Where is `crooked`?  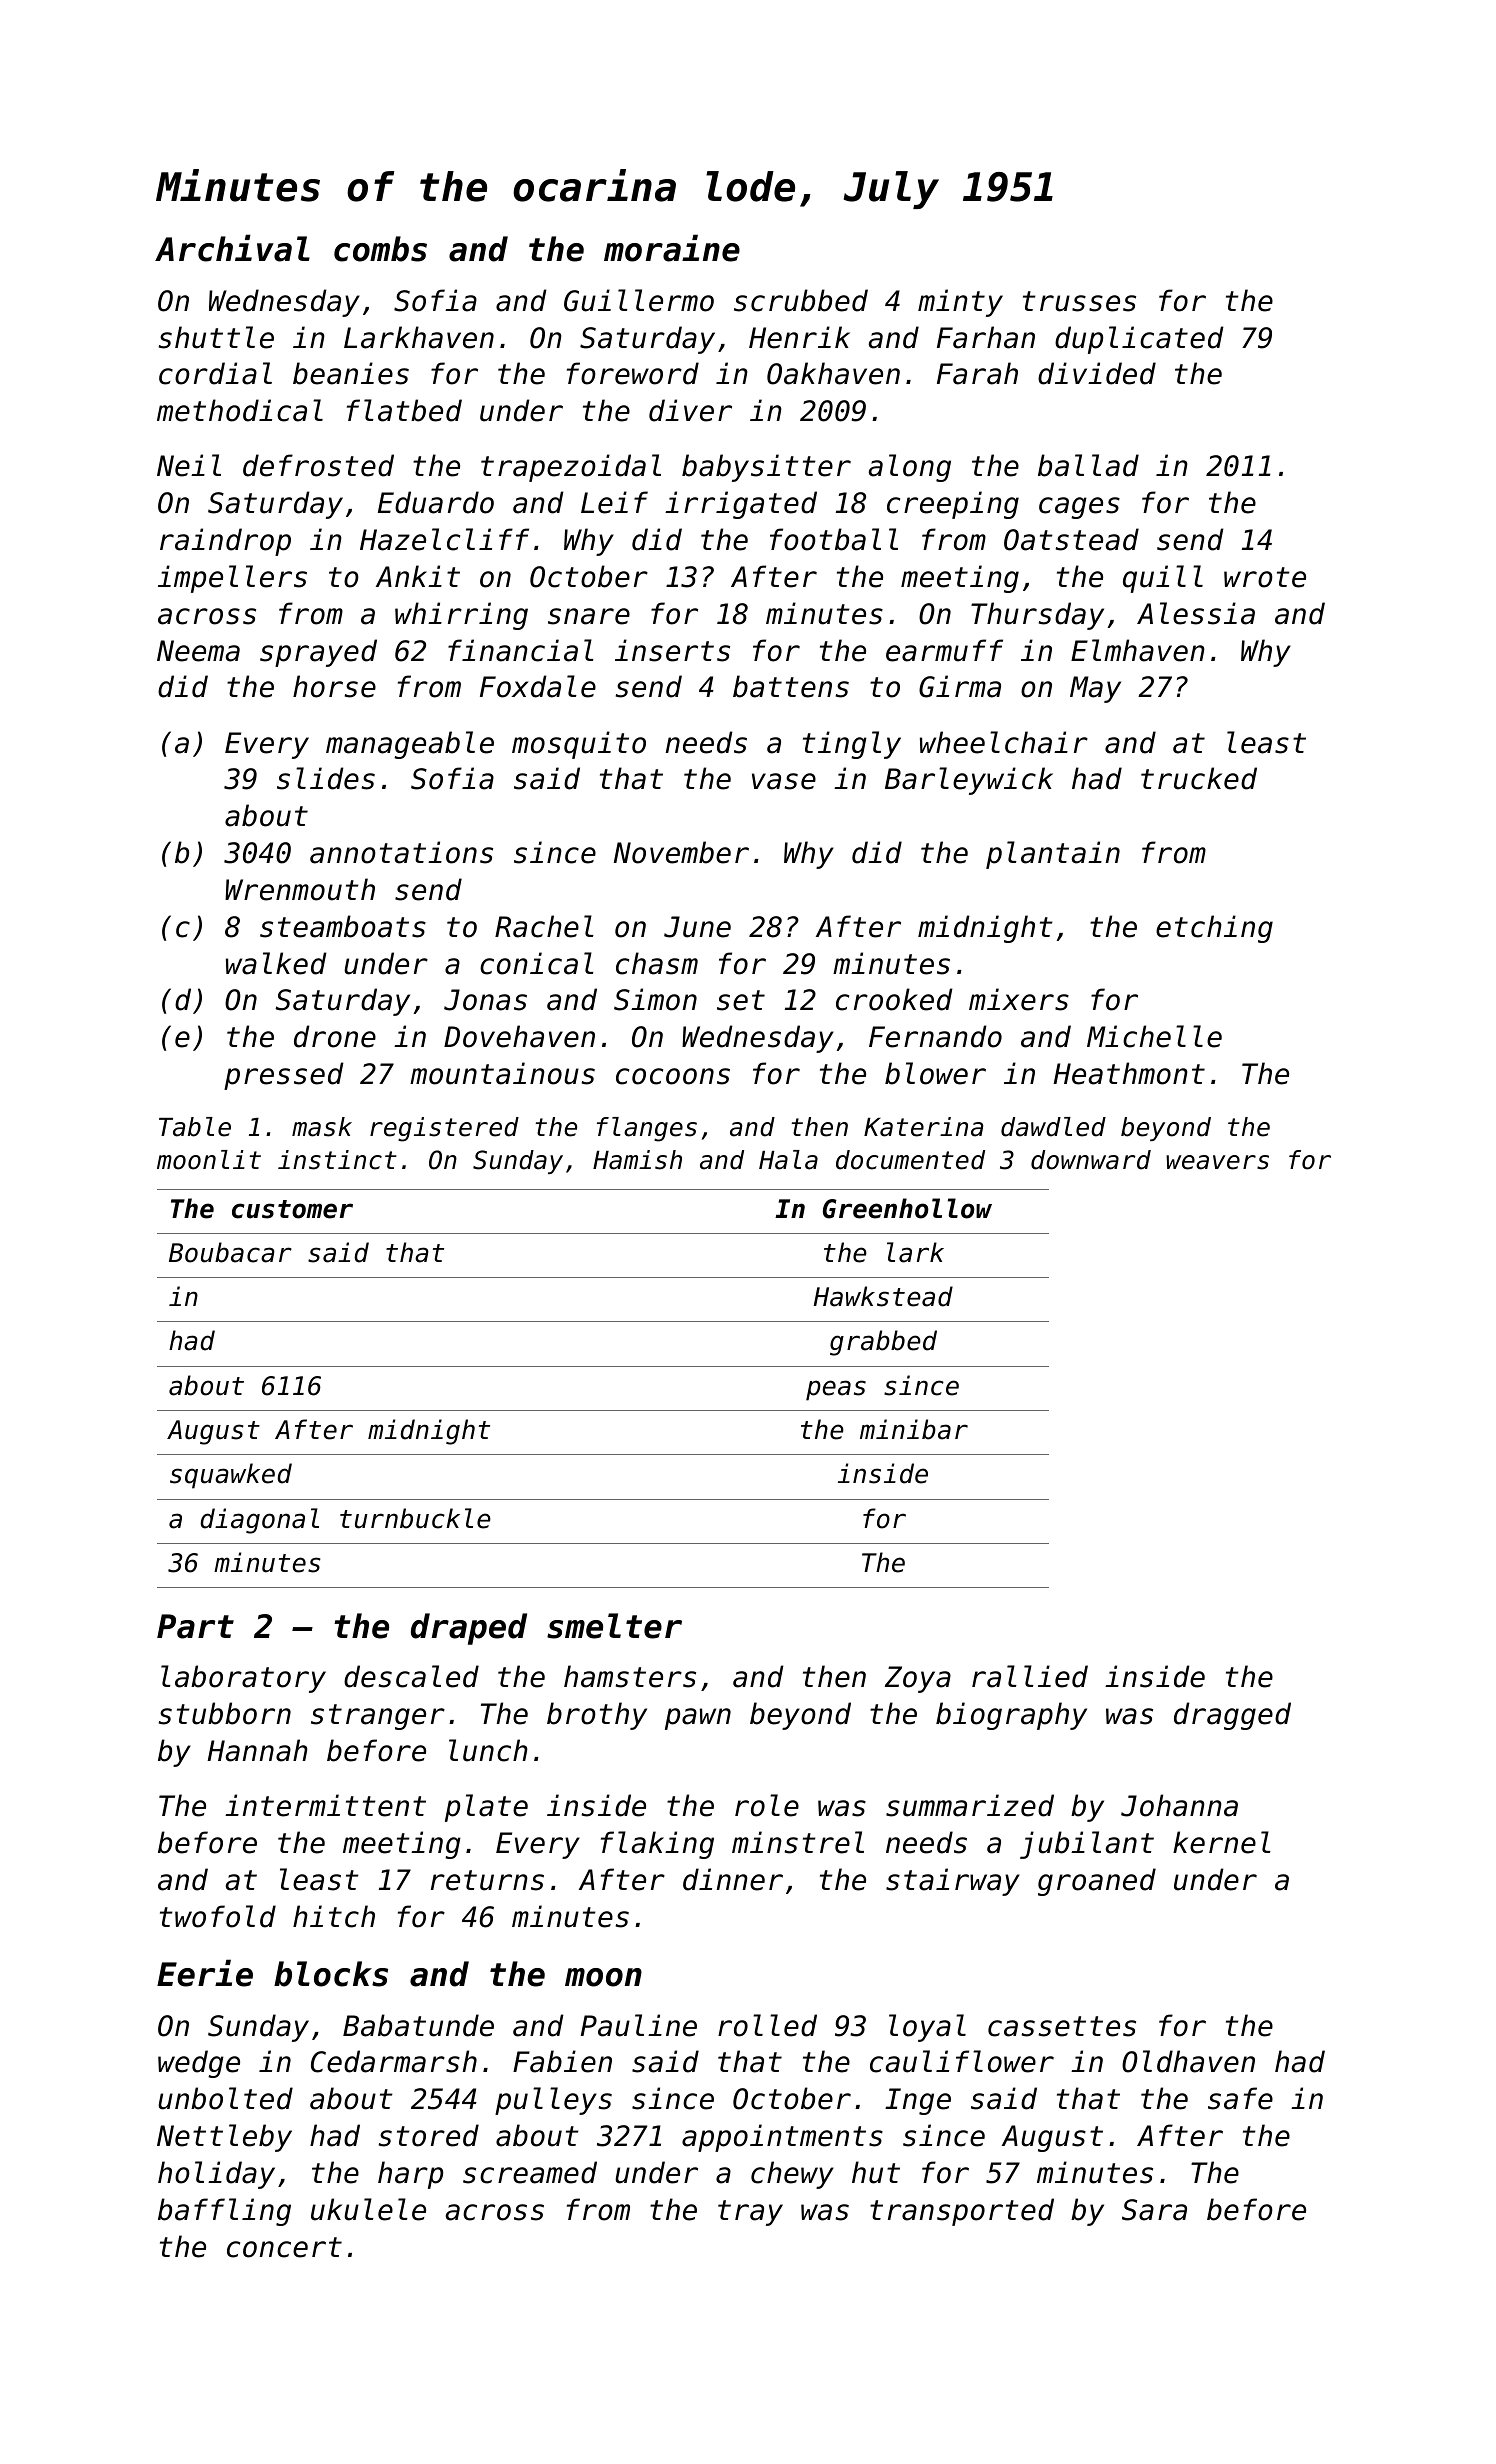
crooked is located at coordinates (894, 999).
